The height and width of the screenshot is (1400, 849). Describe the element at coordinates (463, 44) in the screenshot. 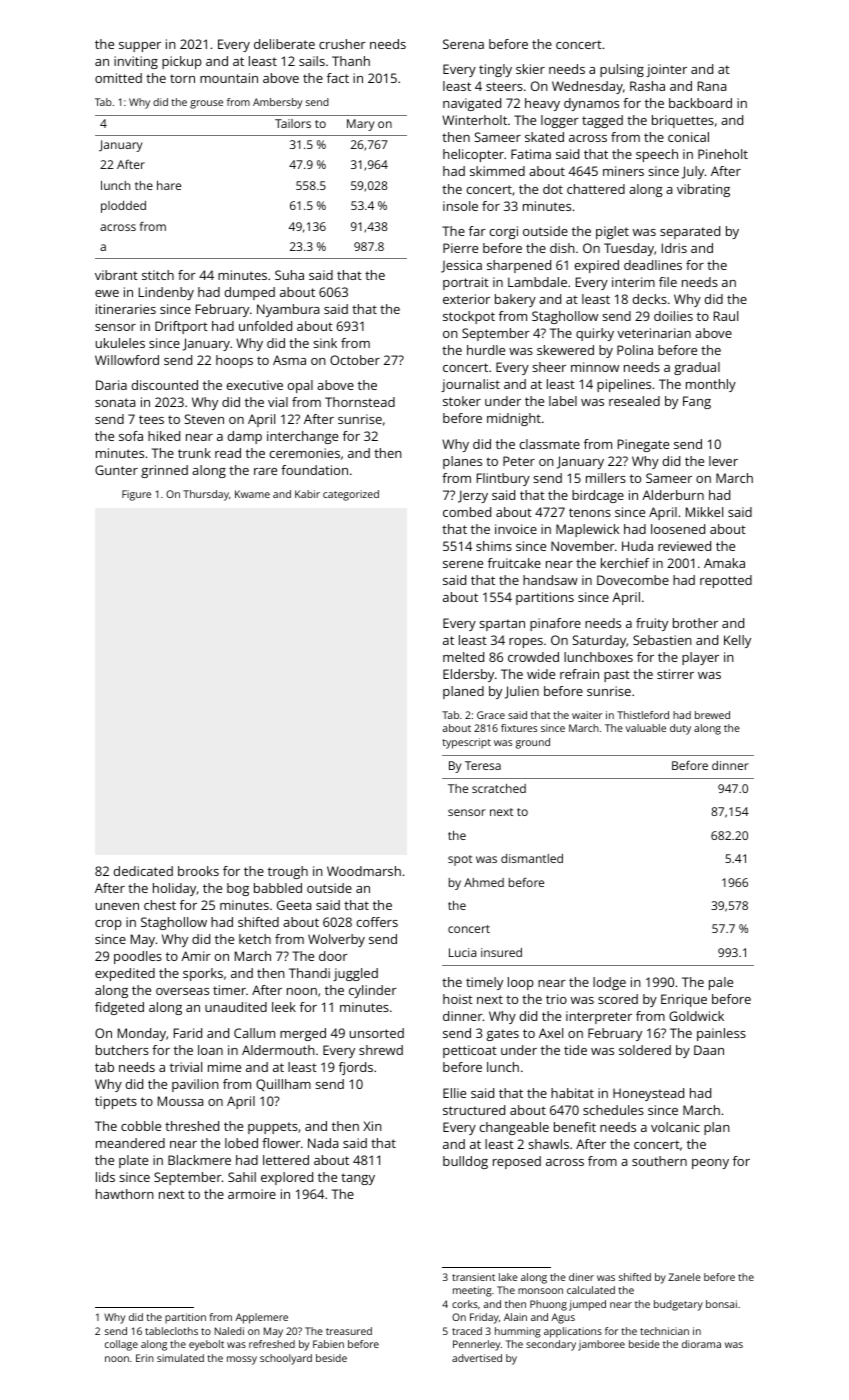

I see `Serena` at that location.
